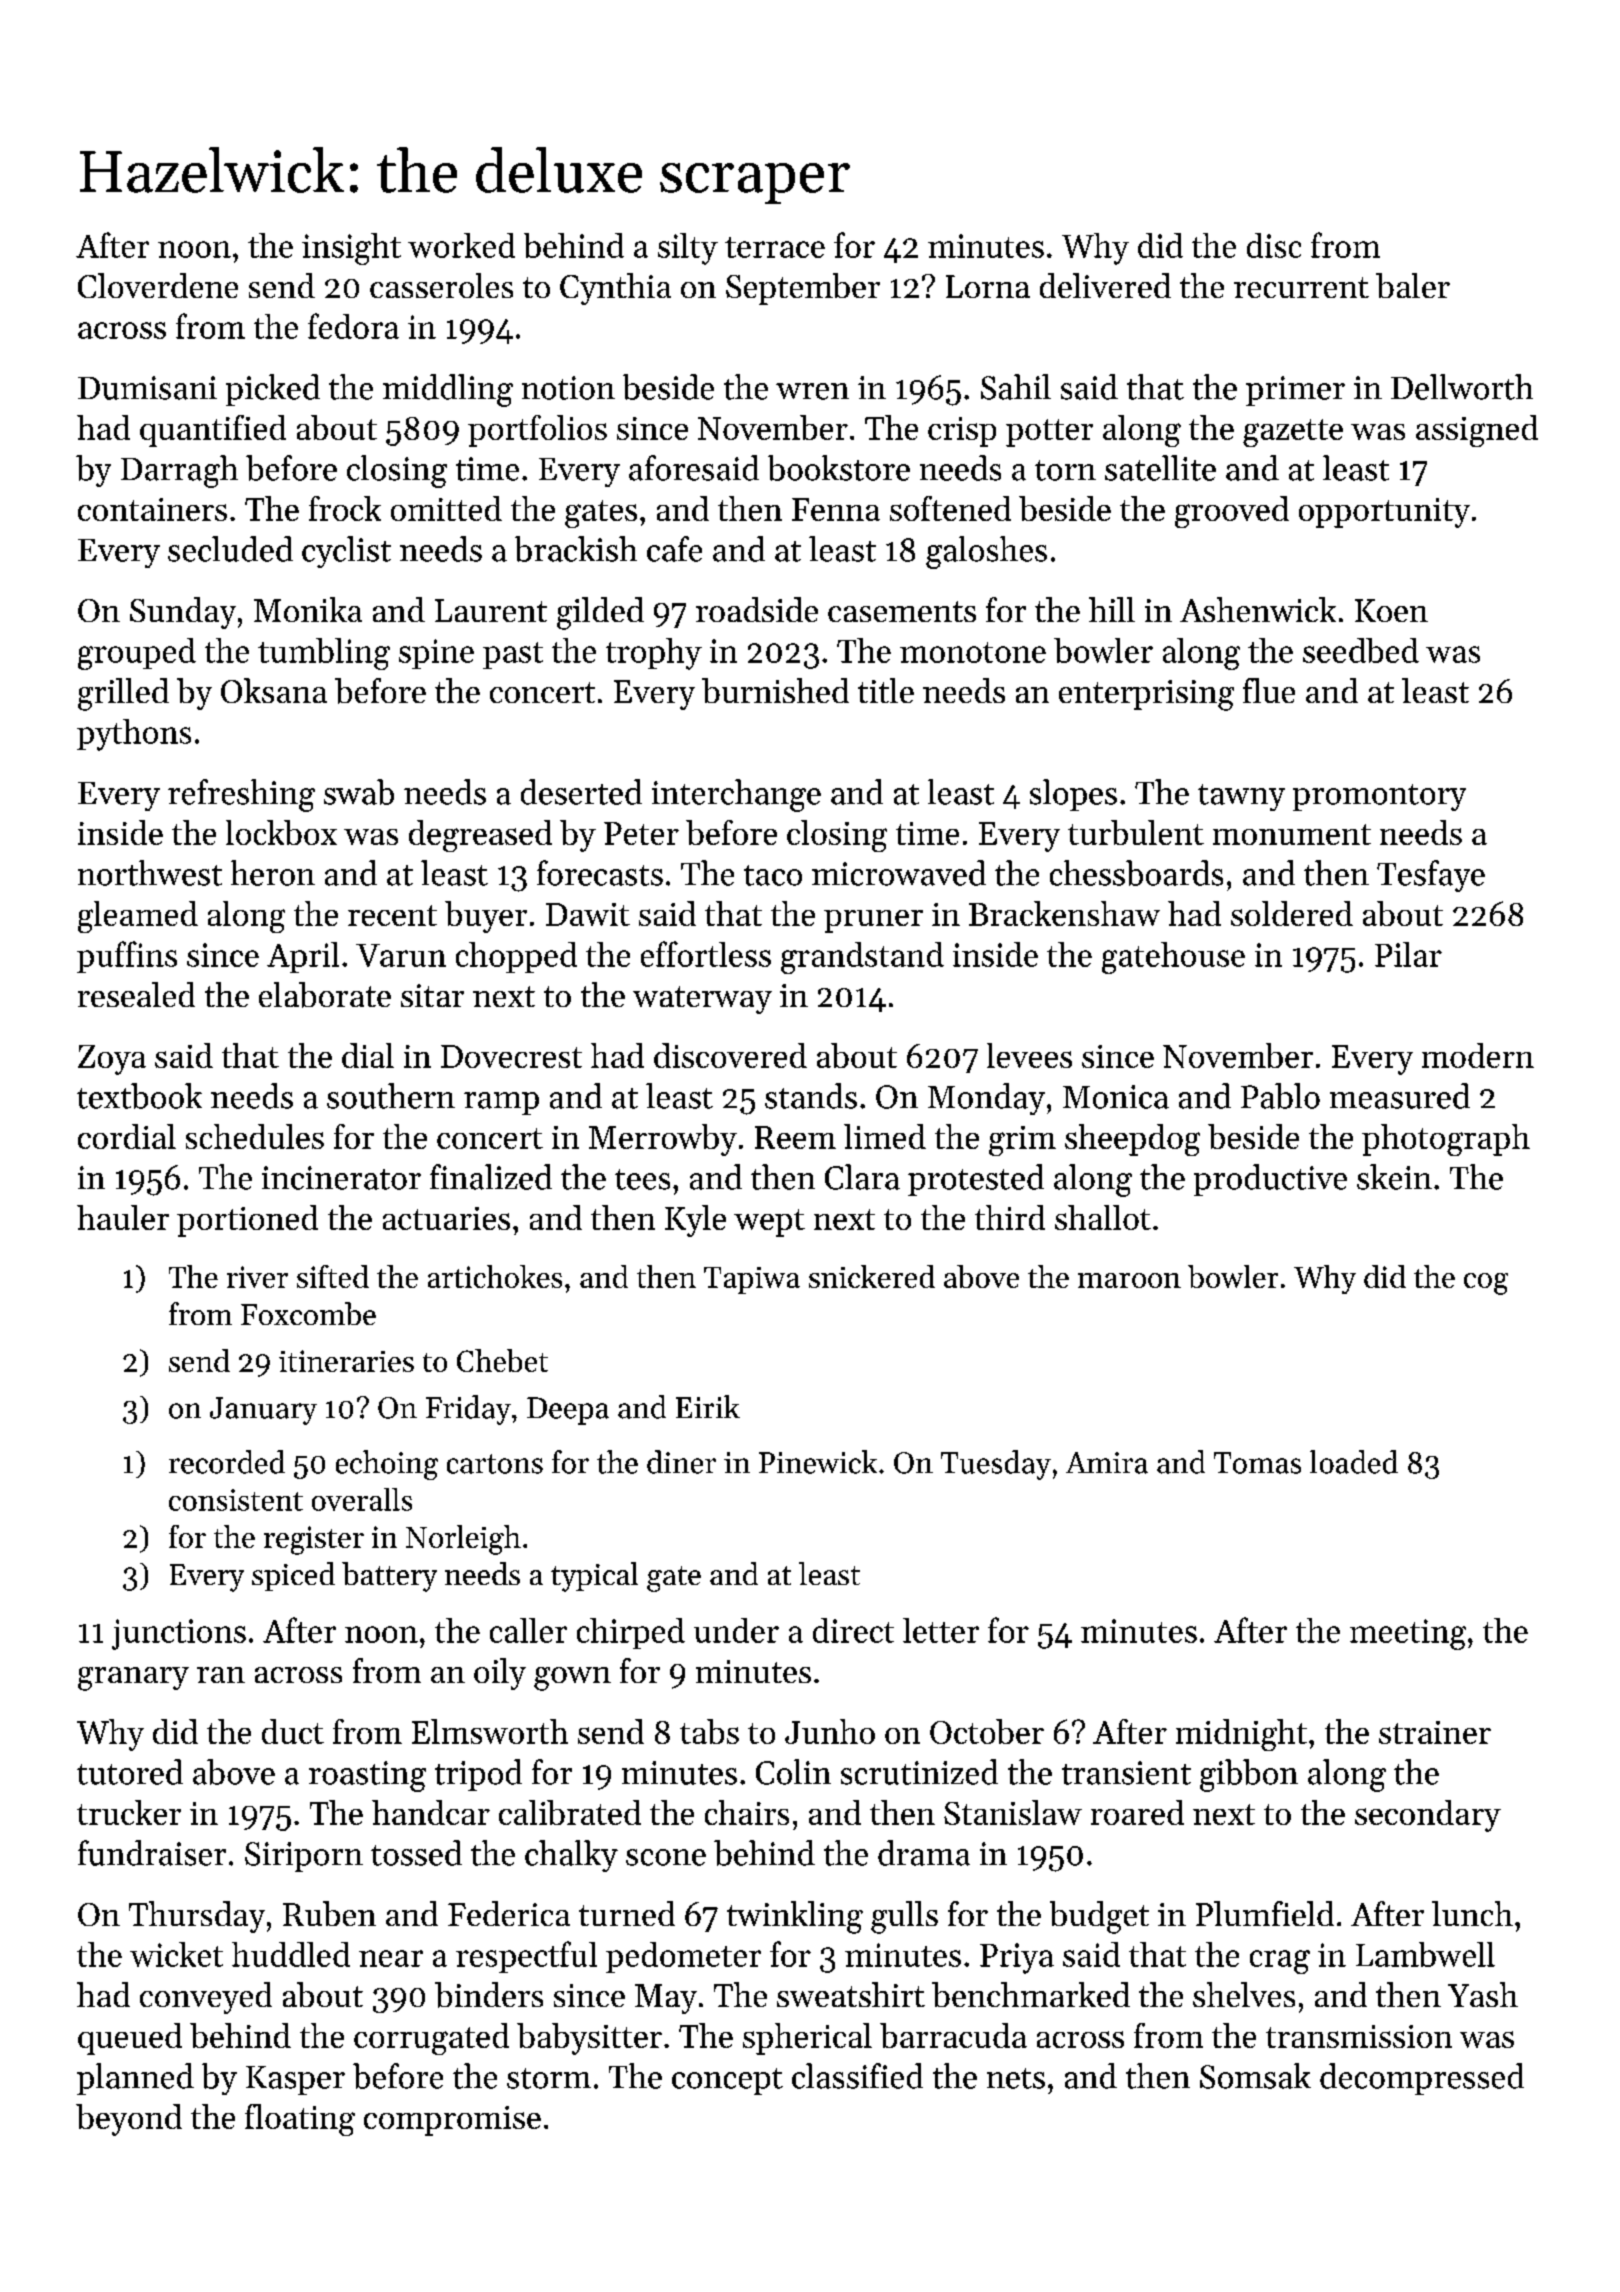  Describe the element at coordinates (158, 285) in the screenshot. I see `Cloverdene` at that location.
